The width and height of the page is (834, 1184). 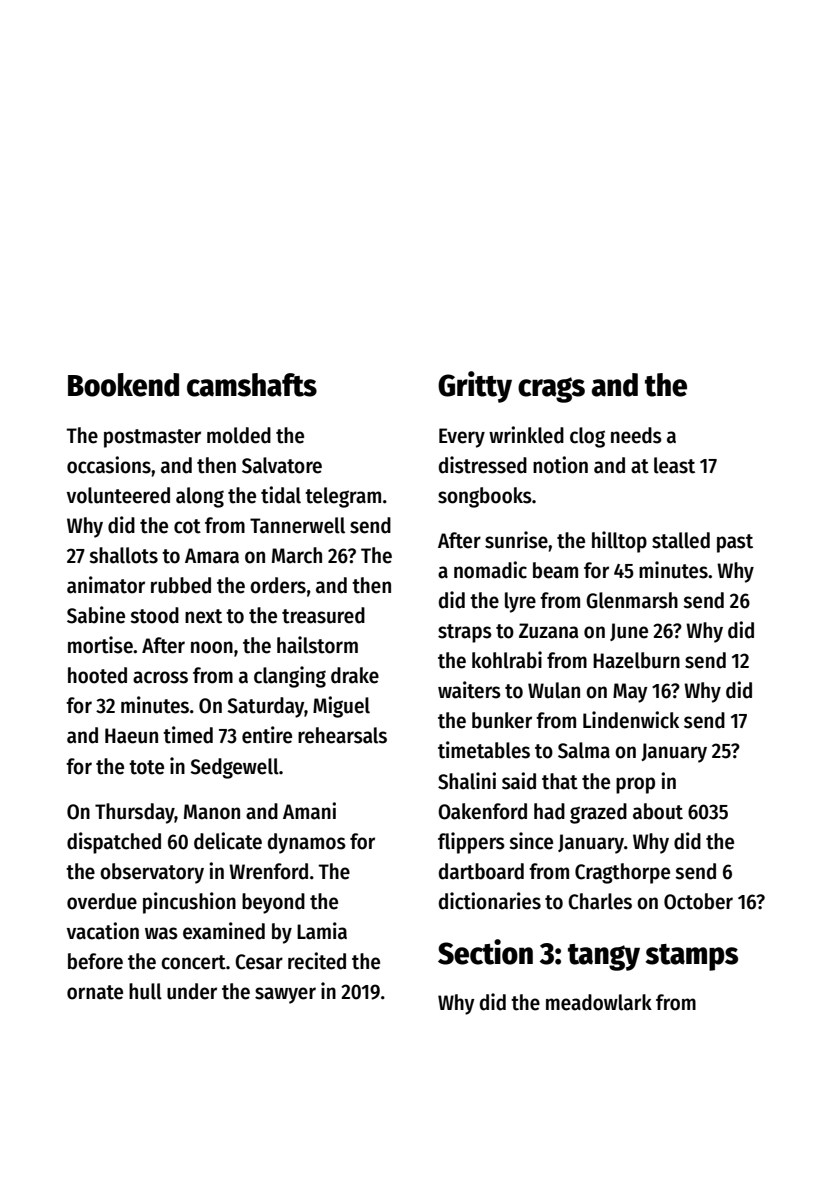 What do you see at coordinates (114, 843) in the page?
I see `dispatched` at bounding box center [114, 843].
